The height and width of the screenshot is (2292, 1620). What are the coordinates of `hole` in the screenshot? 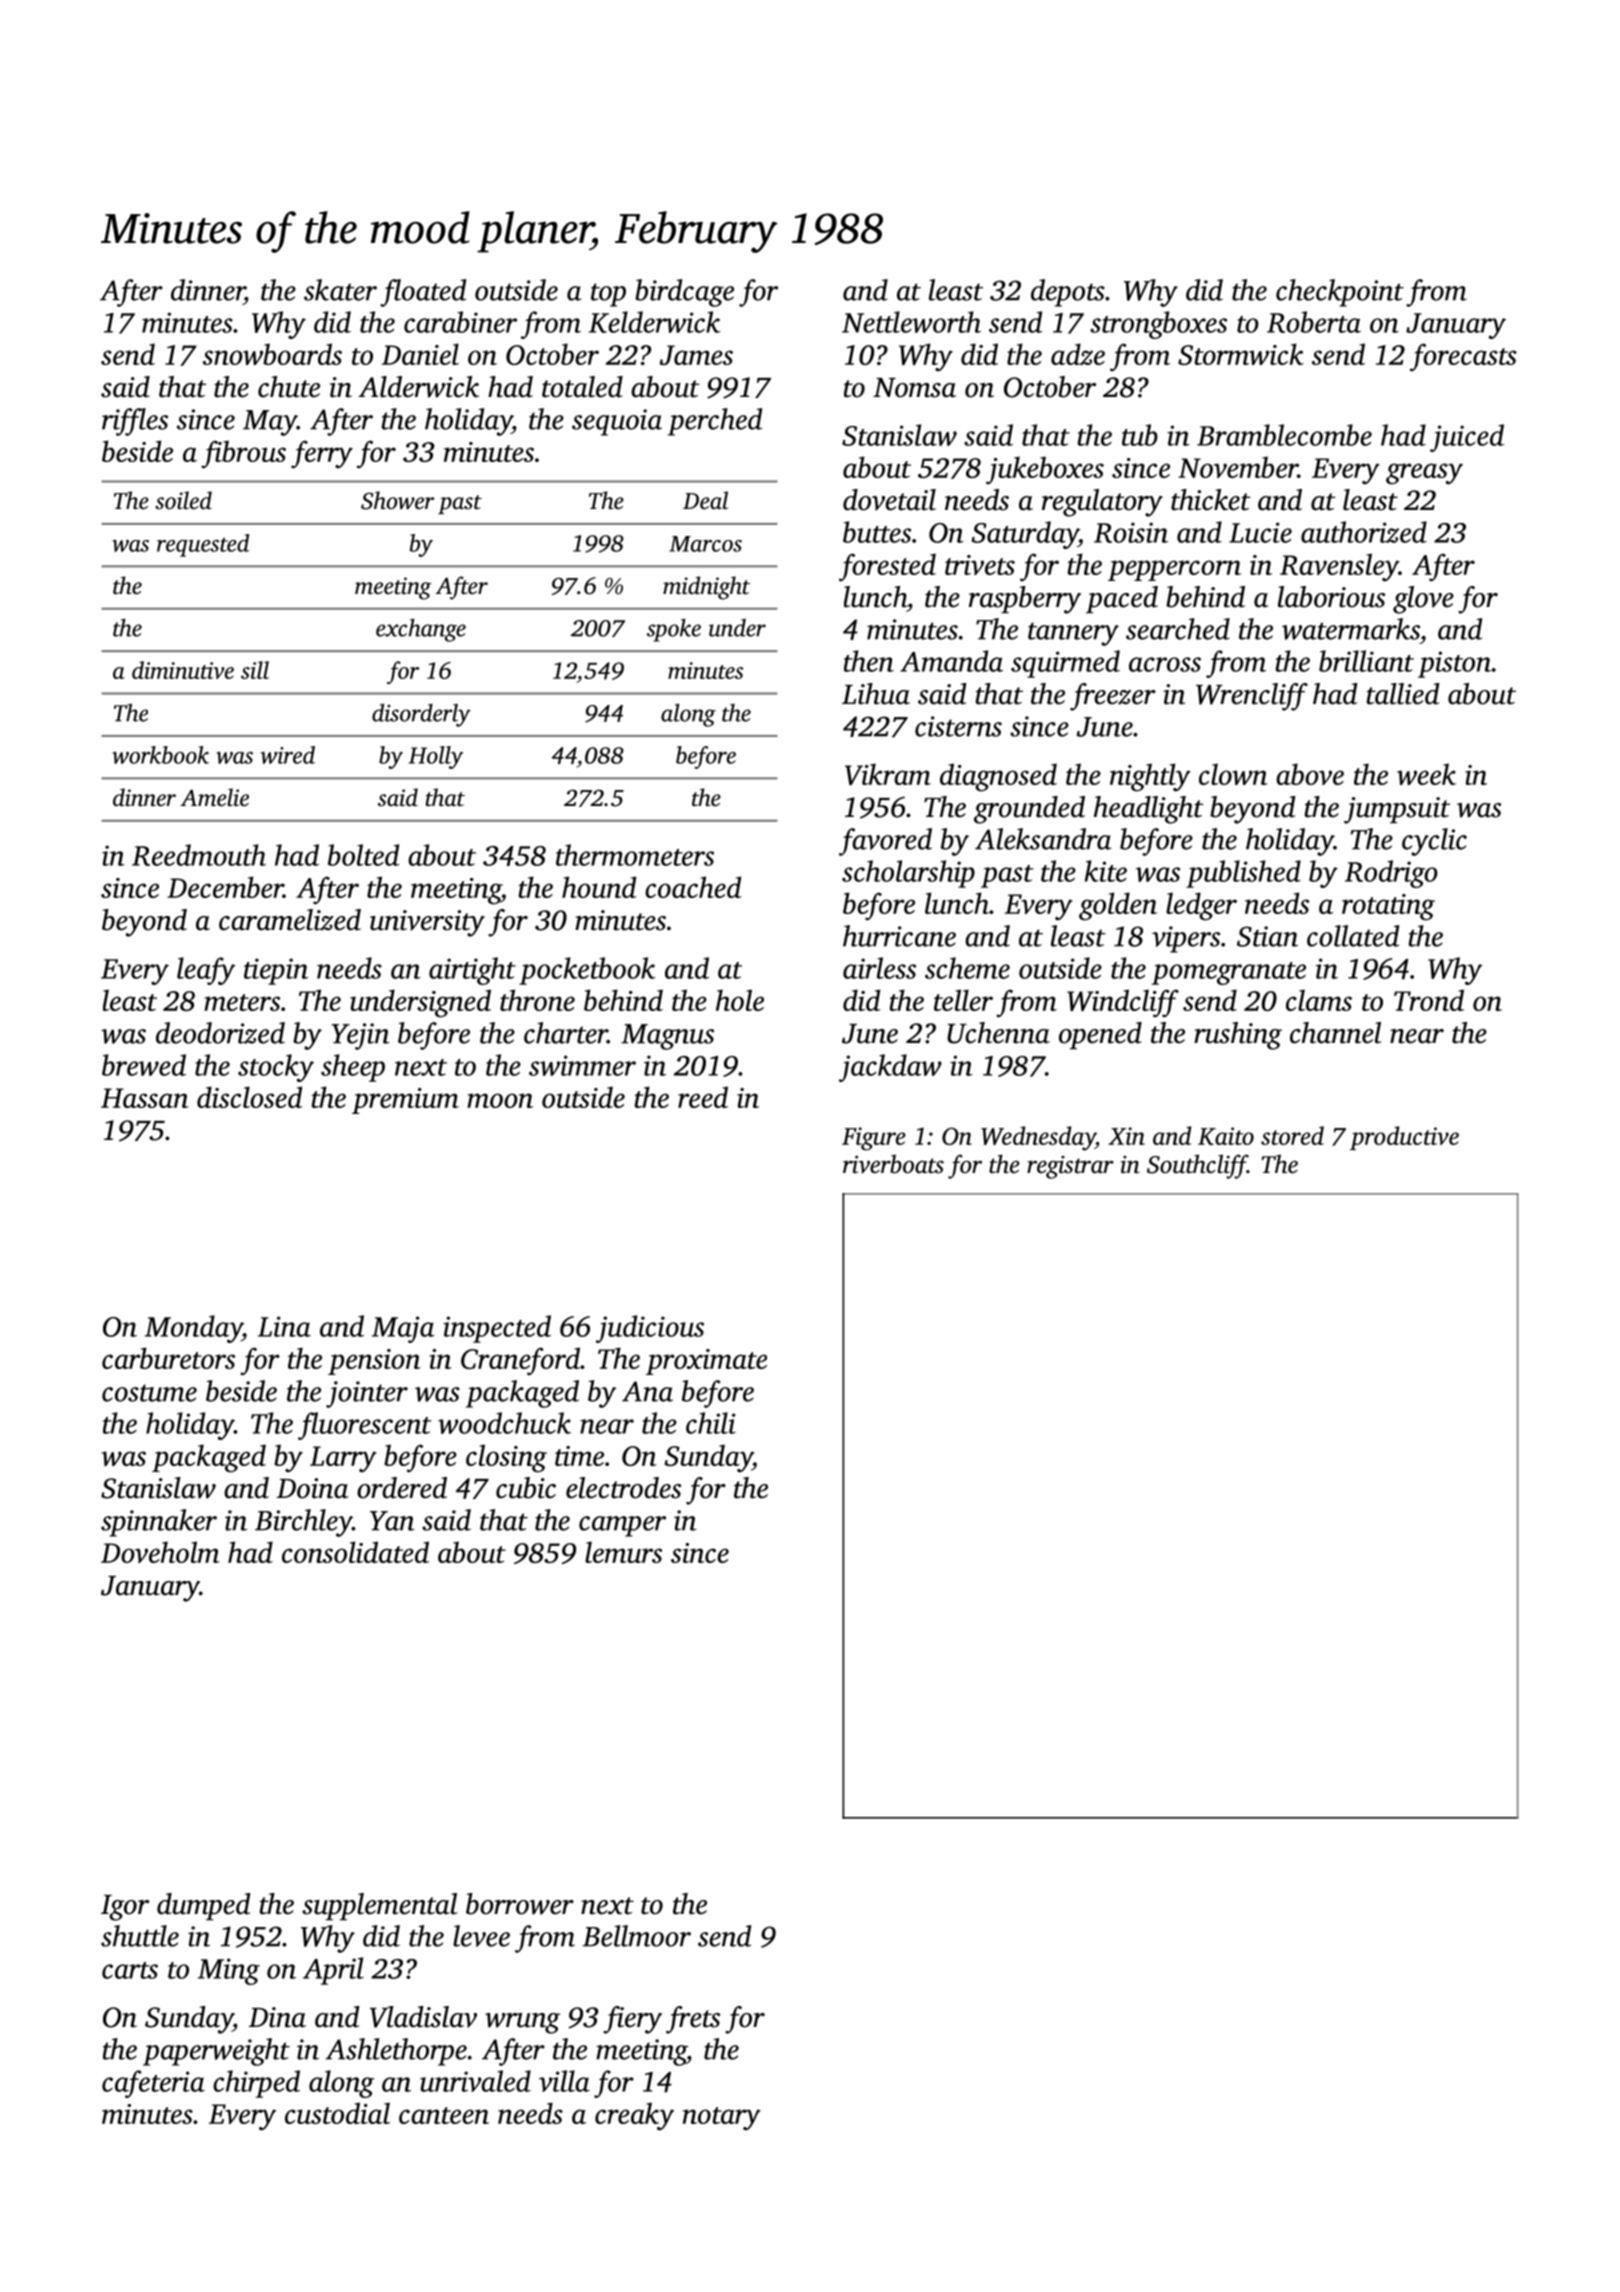 It's located at (740, 1000).
